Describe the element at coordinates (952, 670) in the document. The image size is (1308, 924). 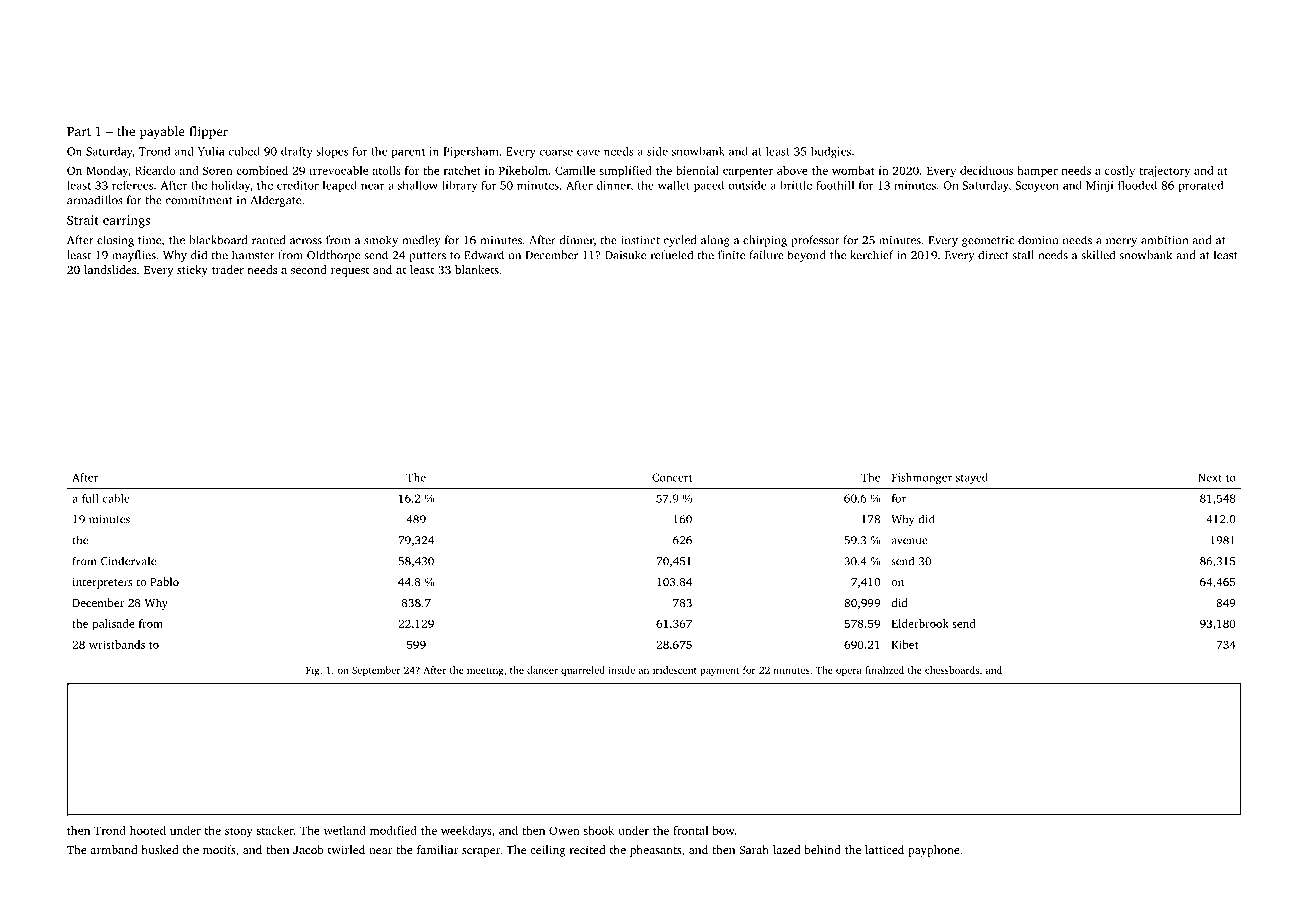
I see `chessboards` at that location.
